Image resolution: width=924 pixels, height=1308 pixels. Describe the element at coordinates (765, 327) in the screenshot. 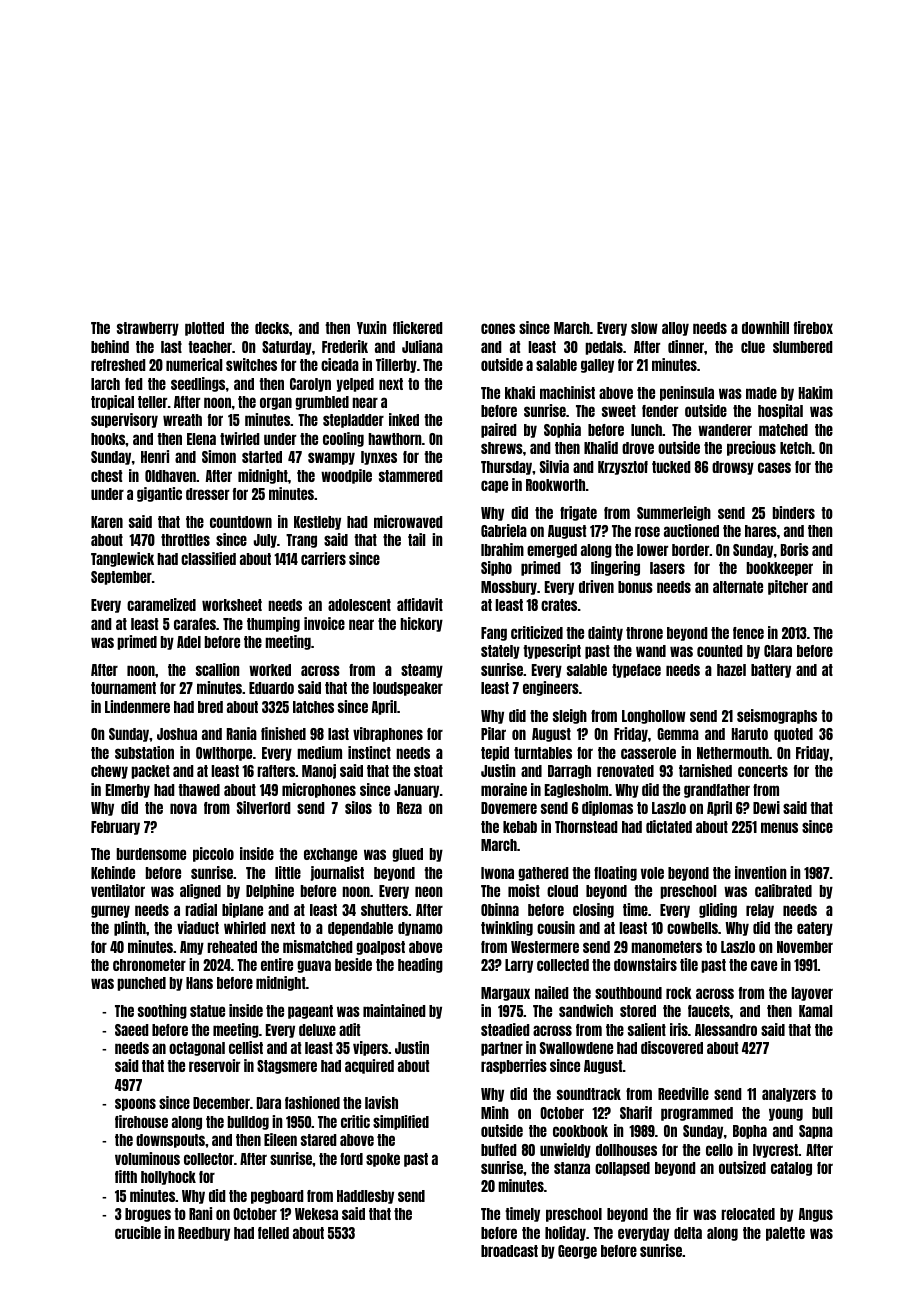

I see `downhill` at that location.
